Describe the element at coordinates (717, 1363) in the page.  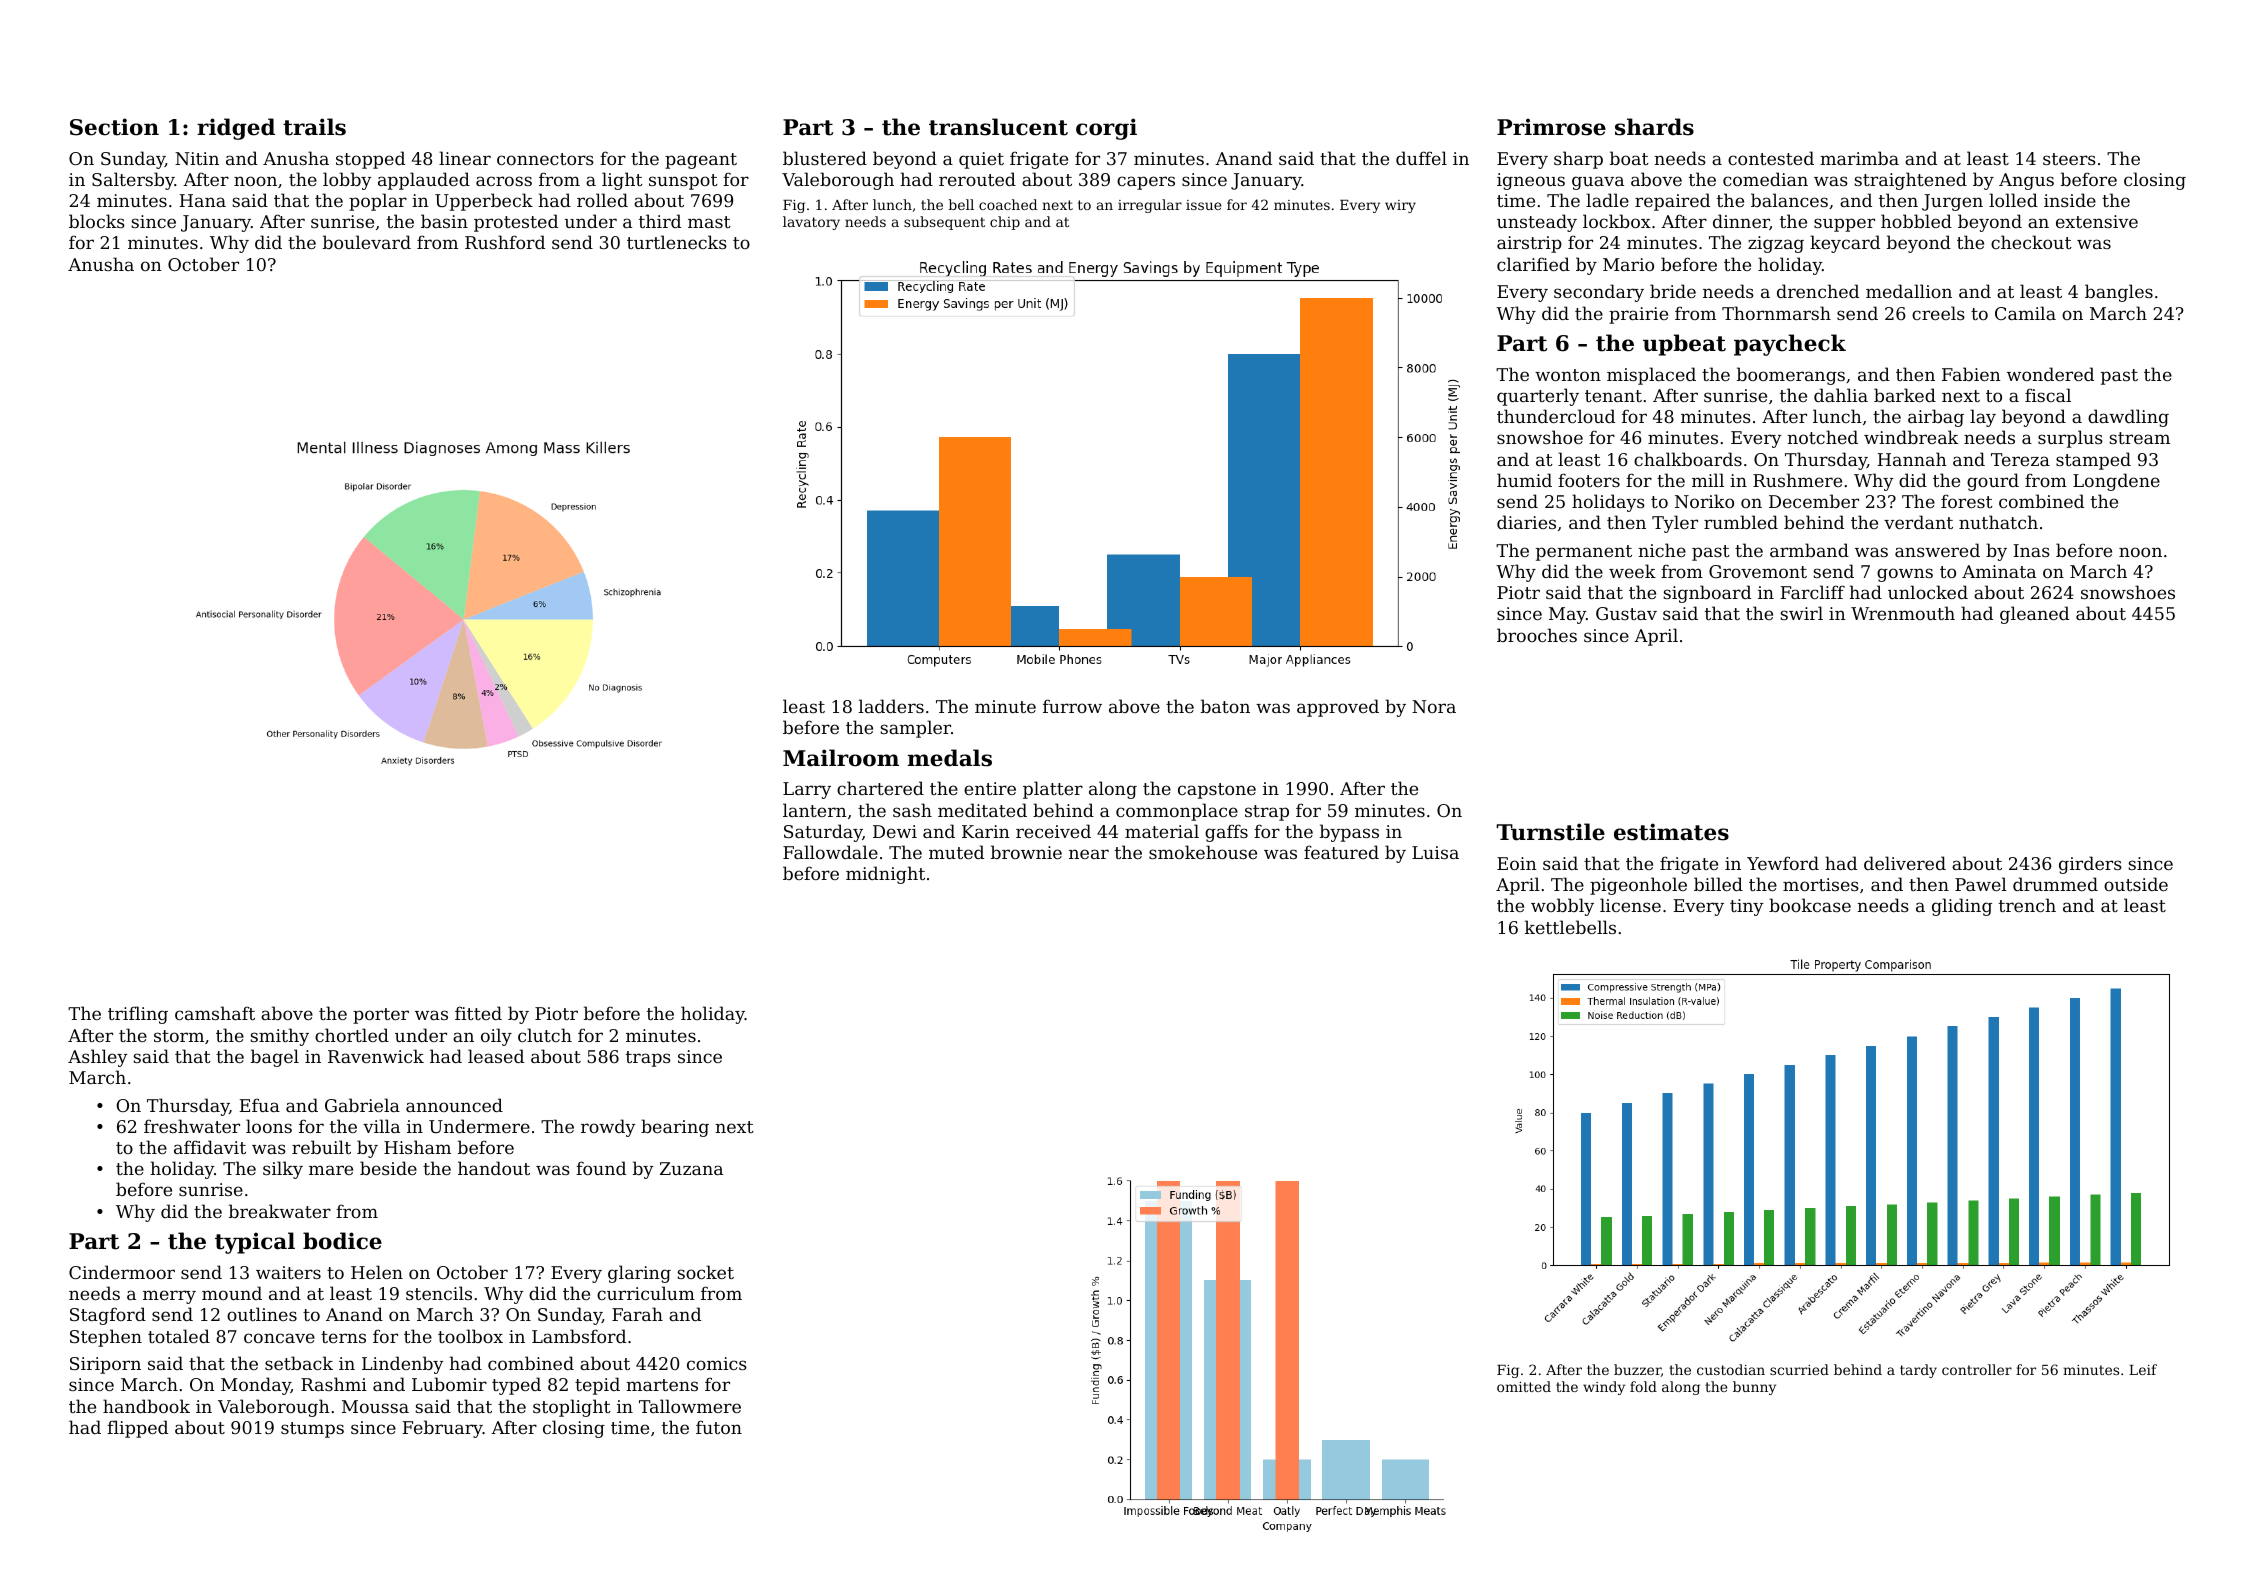
I see `comics` at that location.
